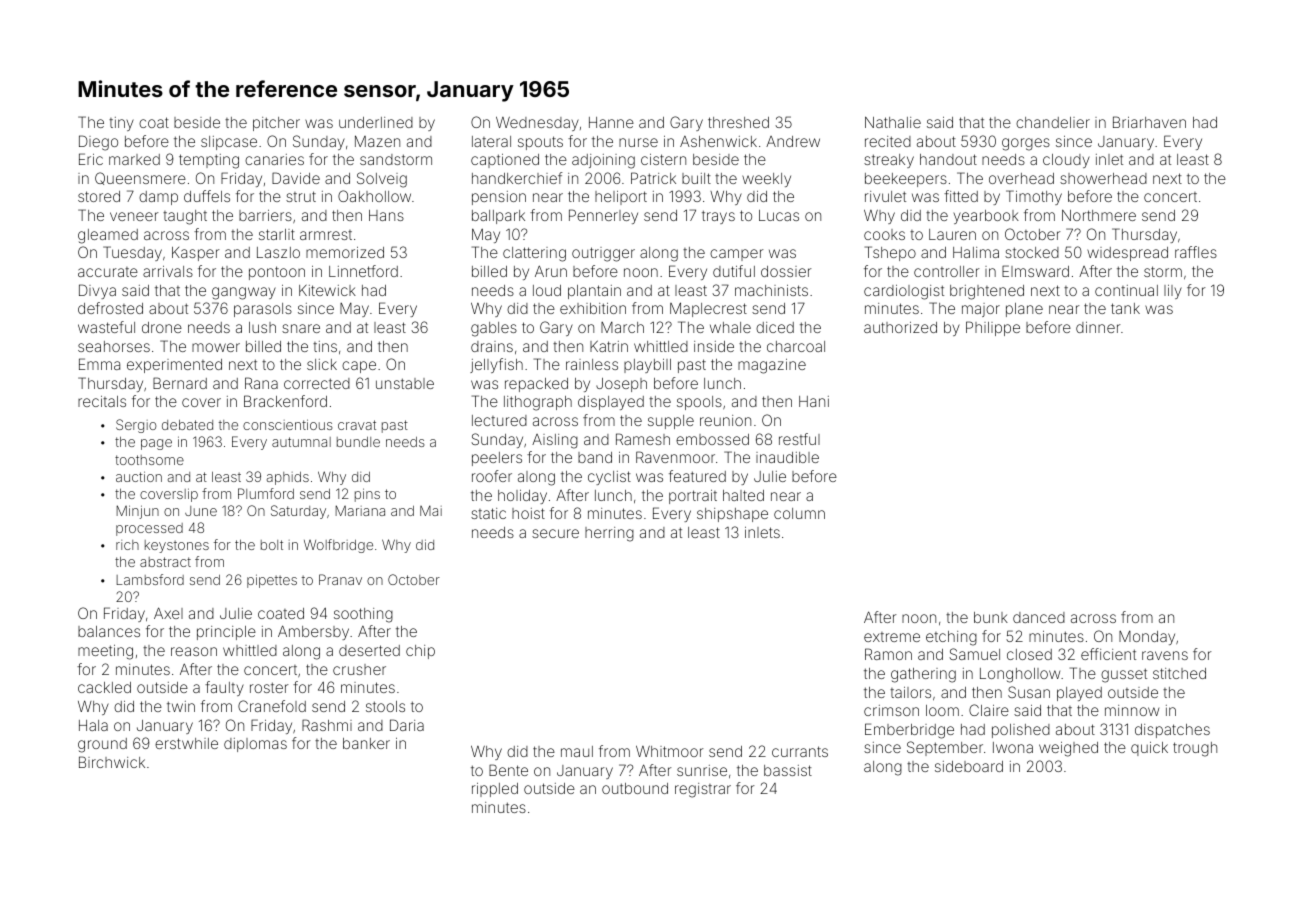  Describe the element at coordinates (987, 292) in the screenshot. I see `brightened` at that location.
